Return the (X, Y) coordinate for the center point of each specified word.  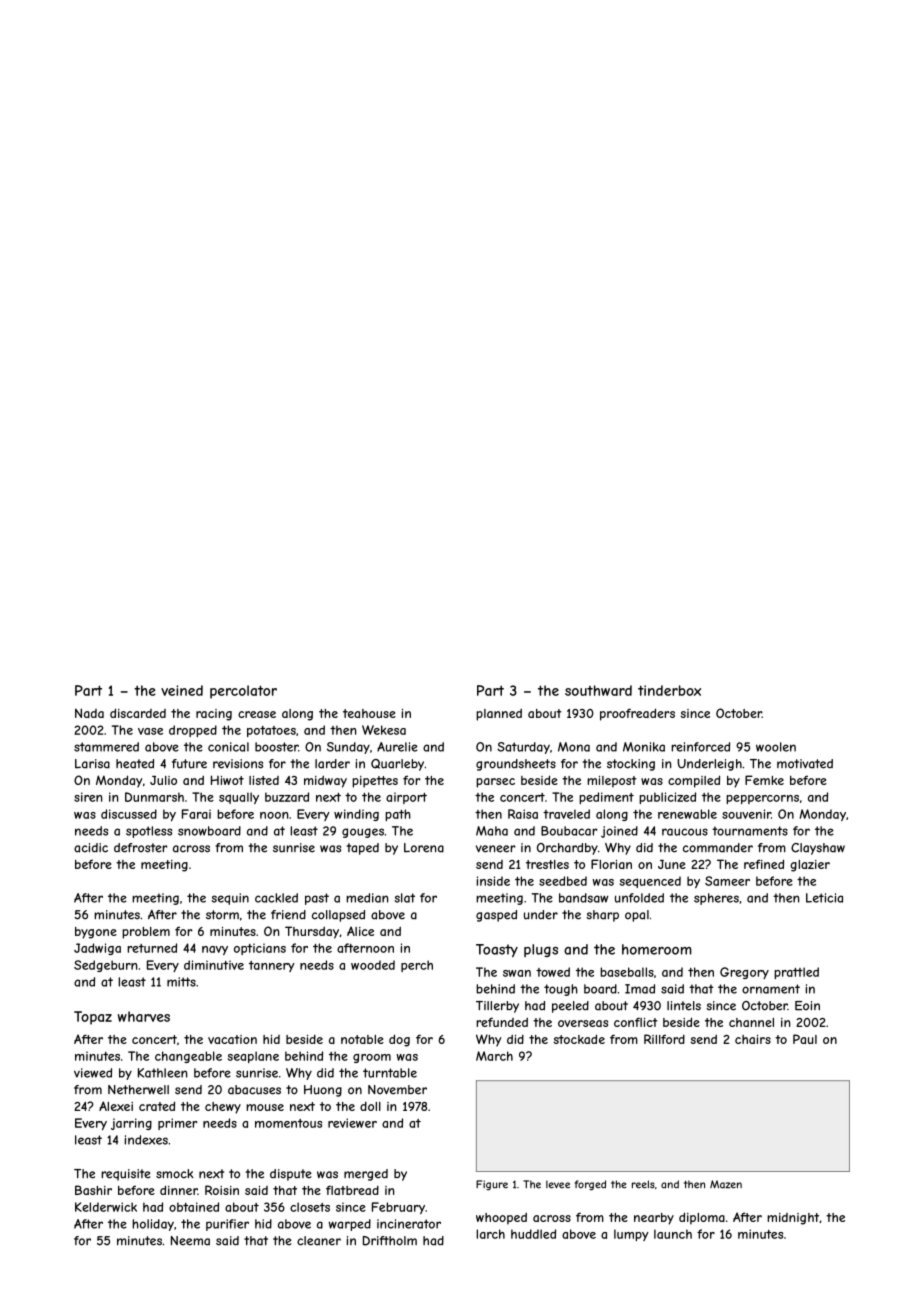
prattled (796, 973)
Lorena (424, 848)
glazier (810, 866)
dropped (193, 731)
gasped (496, 916)
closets (310, 1207)
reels (643, 1184)
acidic (91, 848)
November (397, 1090)
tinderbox (669, 690)
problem (146, 933)
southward (598, 690)
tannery (272, 966)
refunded (502, 1022)
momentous (288, 1123)
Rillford (664, 1039)
